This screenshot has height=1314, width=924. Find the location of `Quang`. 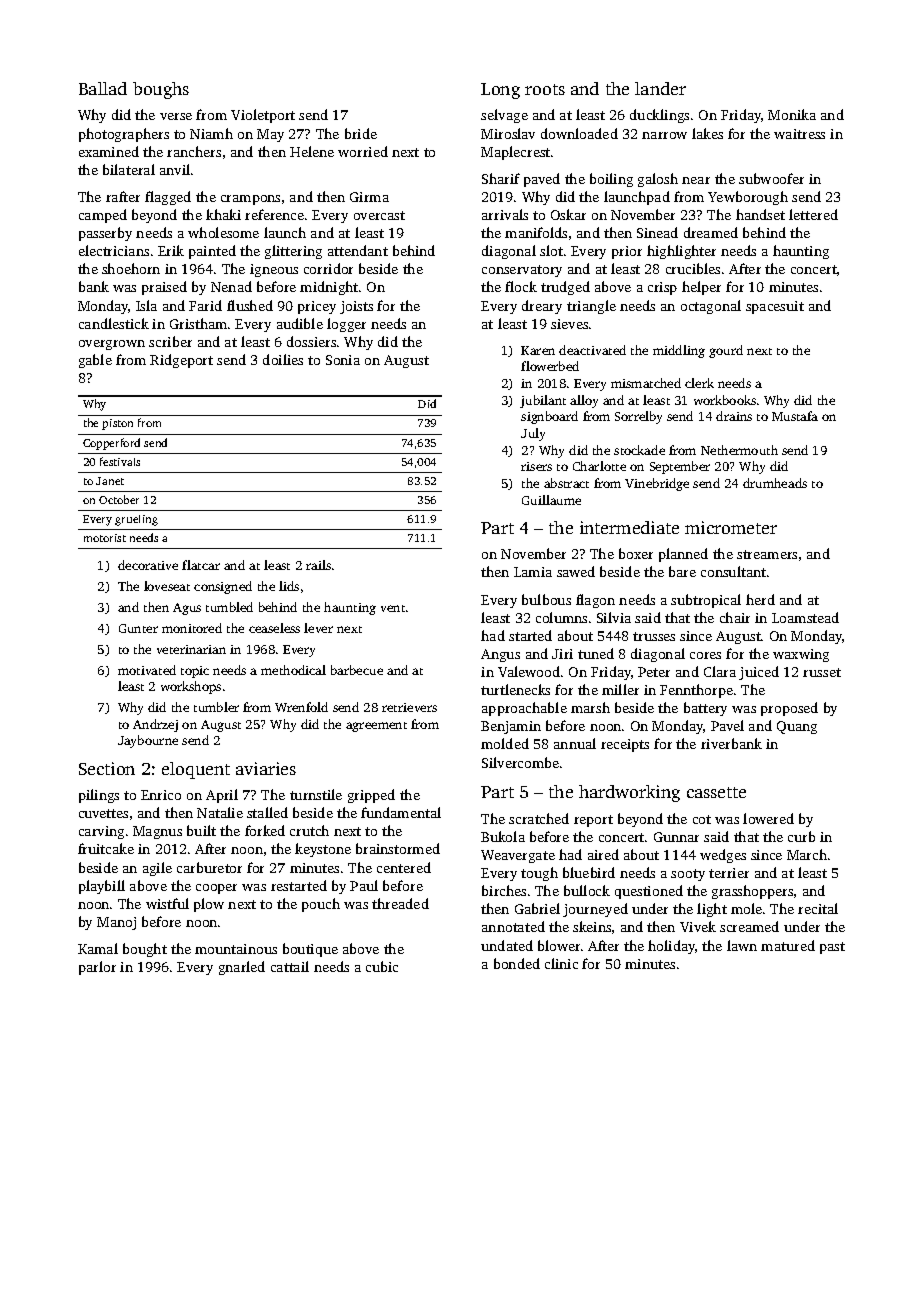

Quang is located at coordinates (797, 727).
